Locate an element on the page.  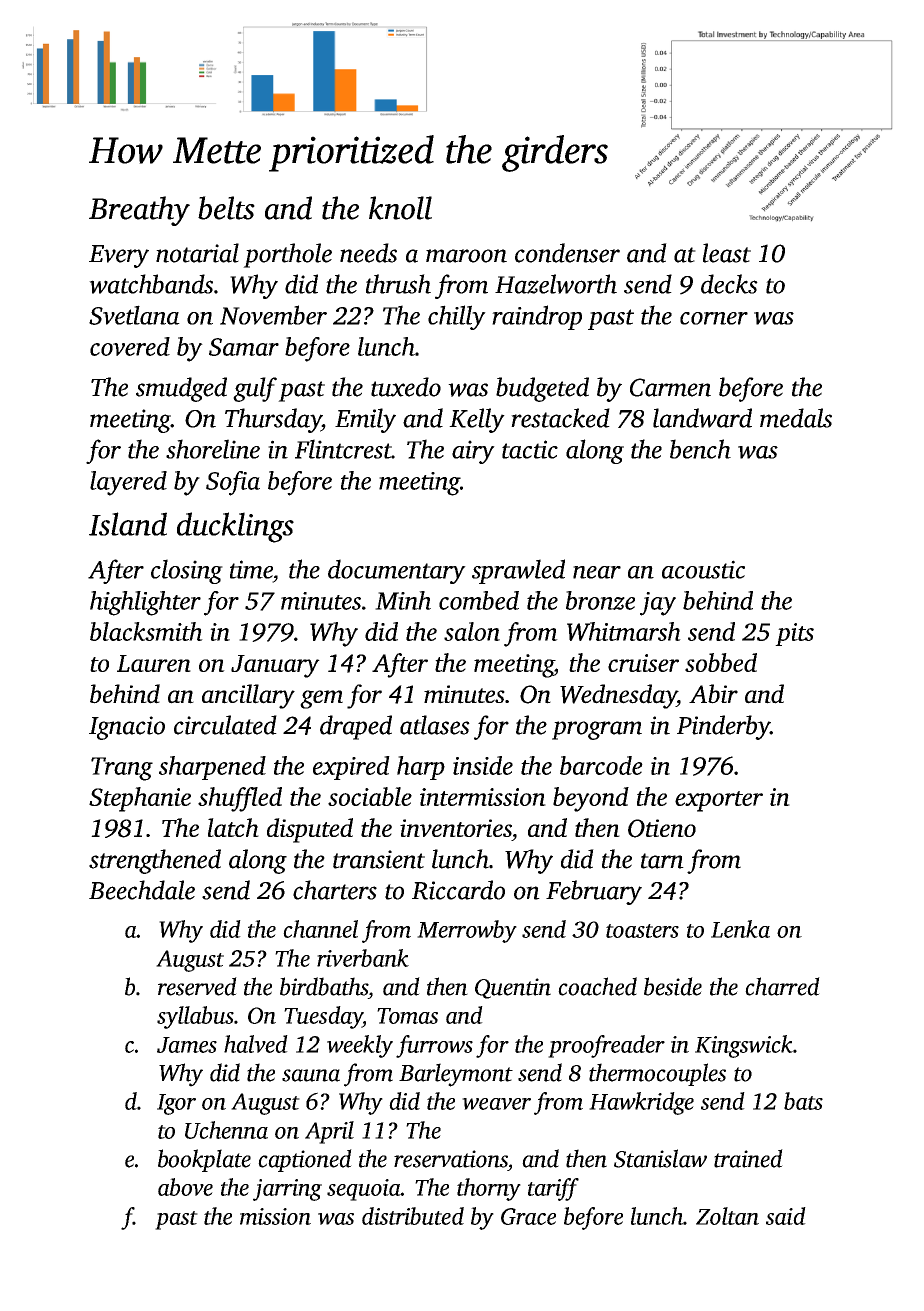
ancillary is located at coordinates (248, 696).
